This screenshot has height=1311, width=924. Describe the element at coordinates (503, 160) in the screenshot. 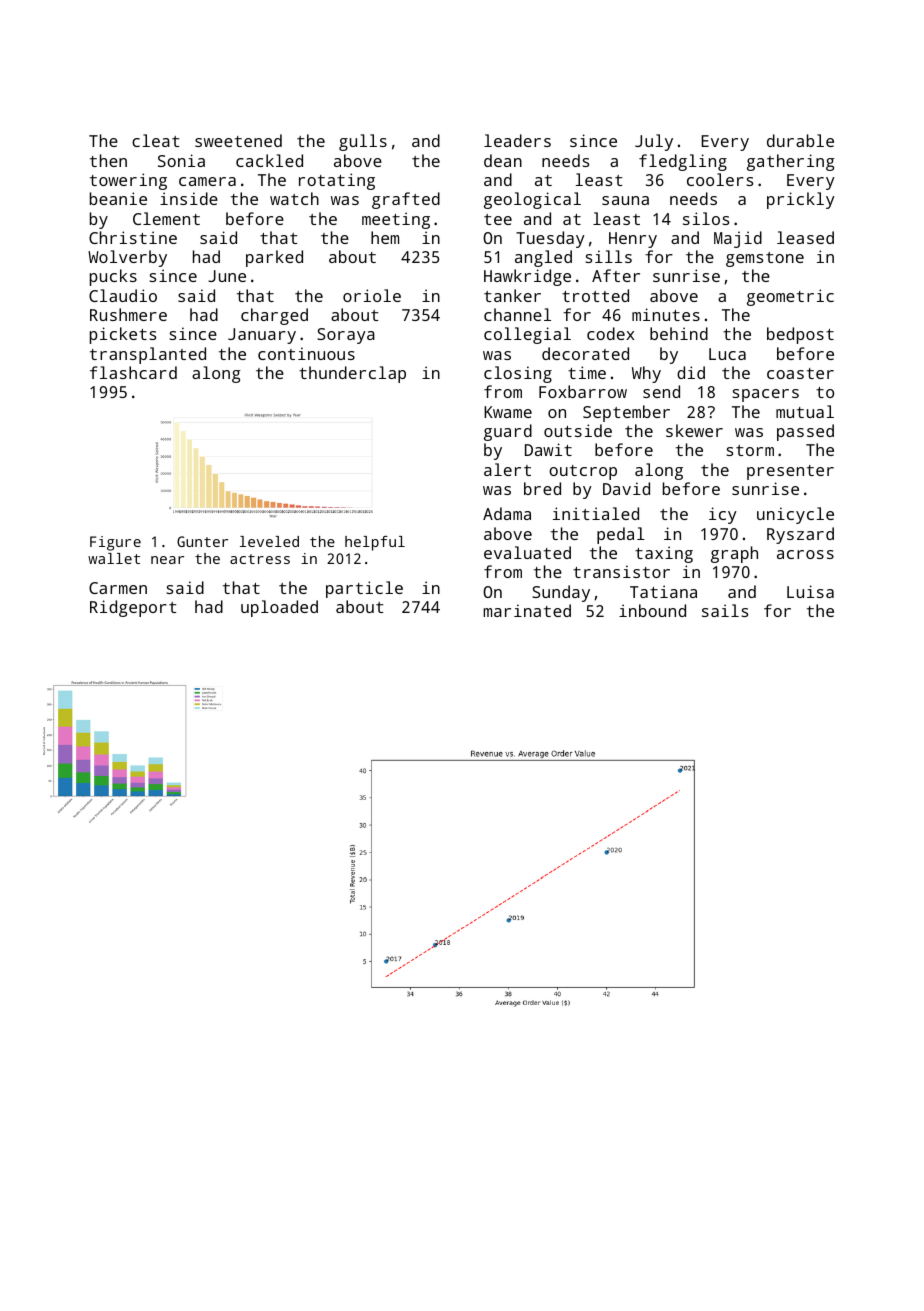

I see `dean` at that location.
